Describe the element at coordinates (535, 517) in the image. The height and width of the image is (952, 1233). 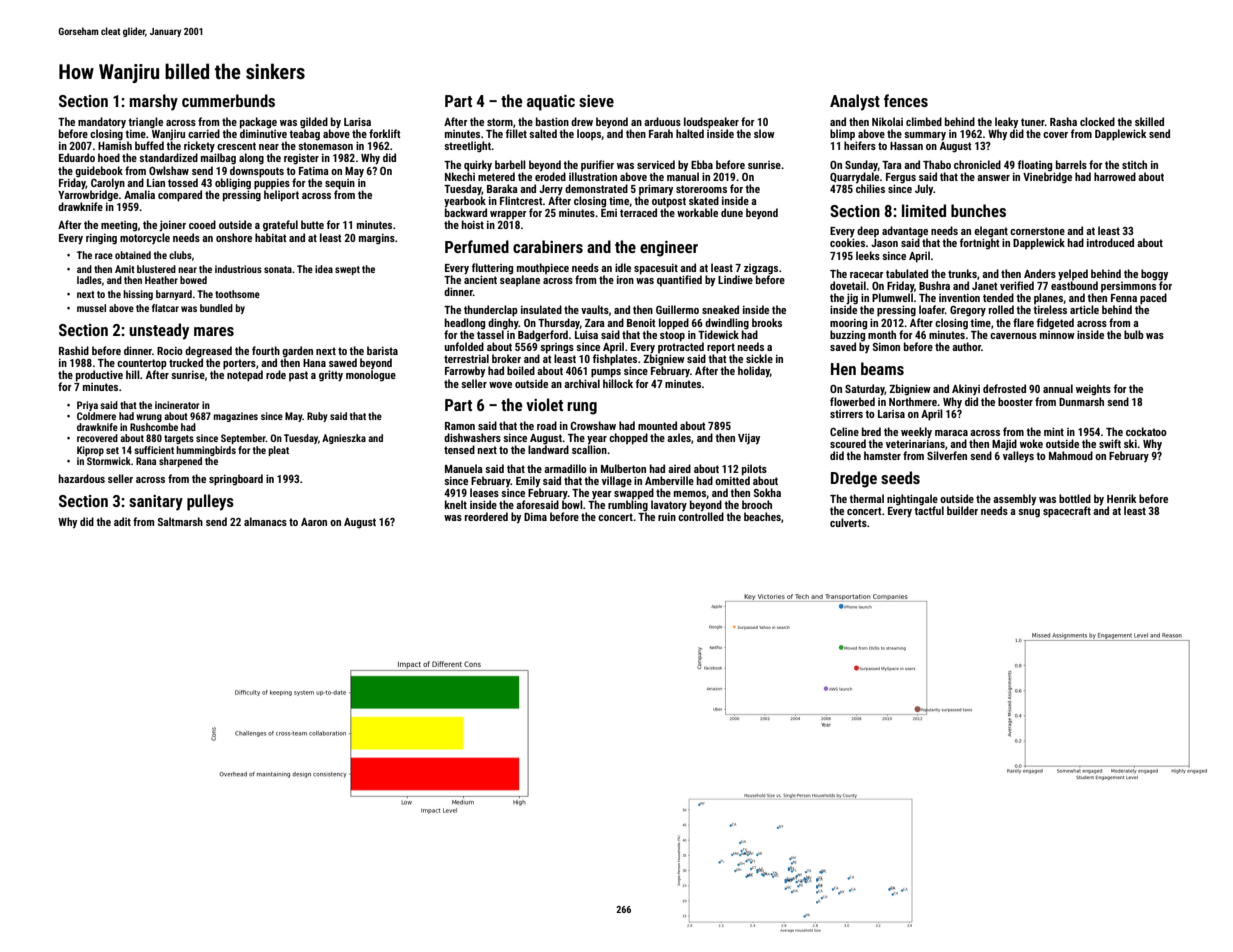
I see `Dima` at that location.
